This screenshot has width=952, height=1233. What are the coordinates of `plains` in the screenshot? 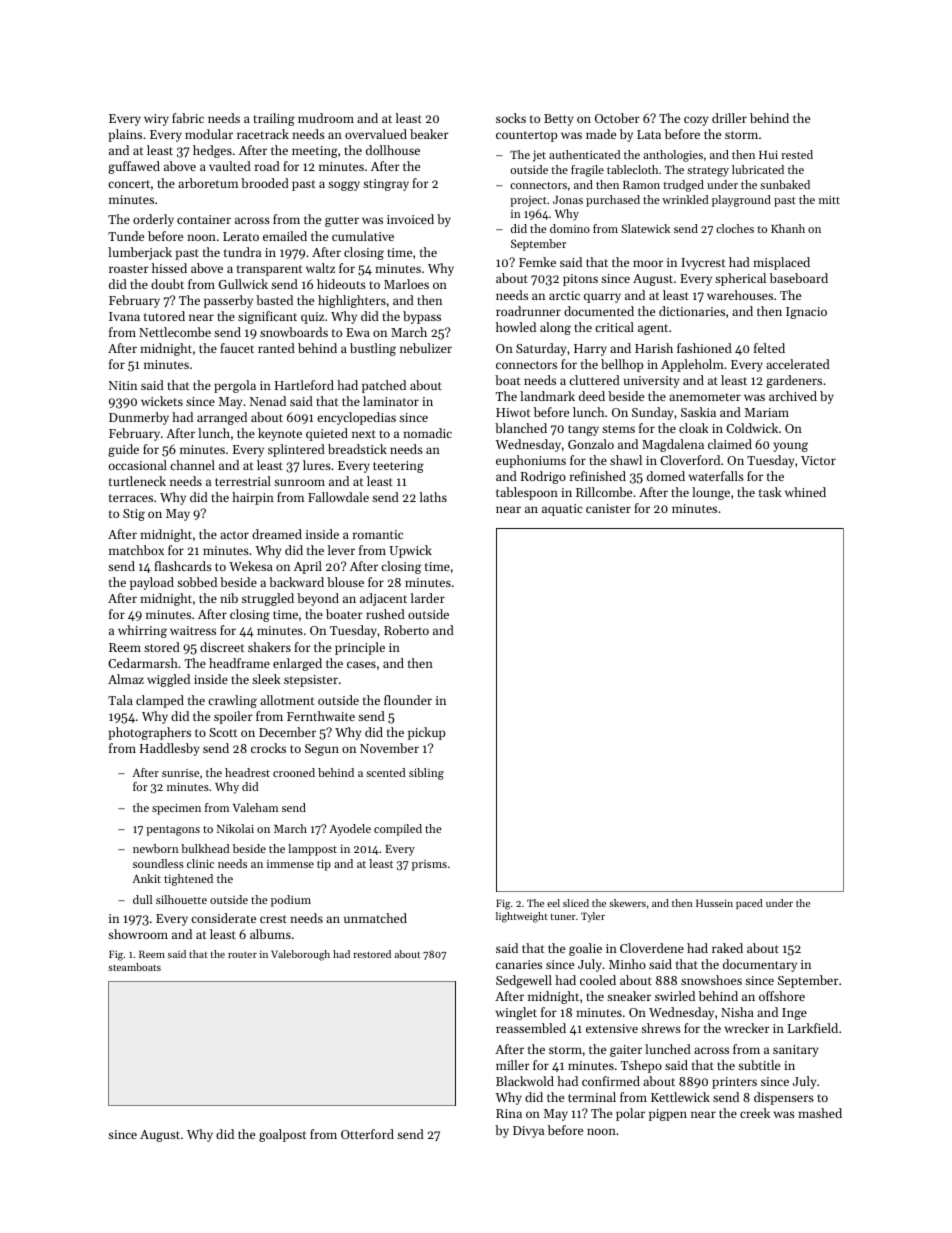 It's located at (125, 135).
